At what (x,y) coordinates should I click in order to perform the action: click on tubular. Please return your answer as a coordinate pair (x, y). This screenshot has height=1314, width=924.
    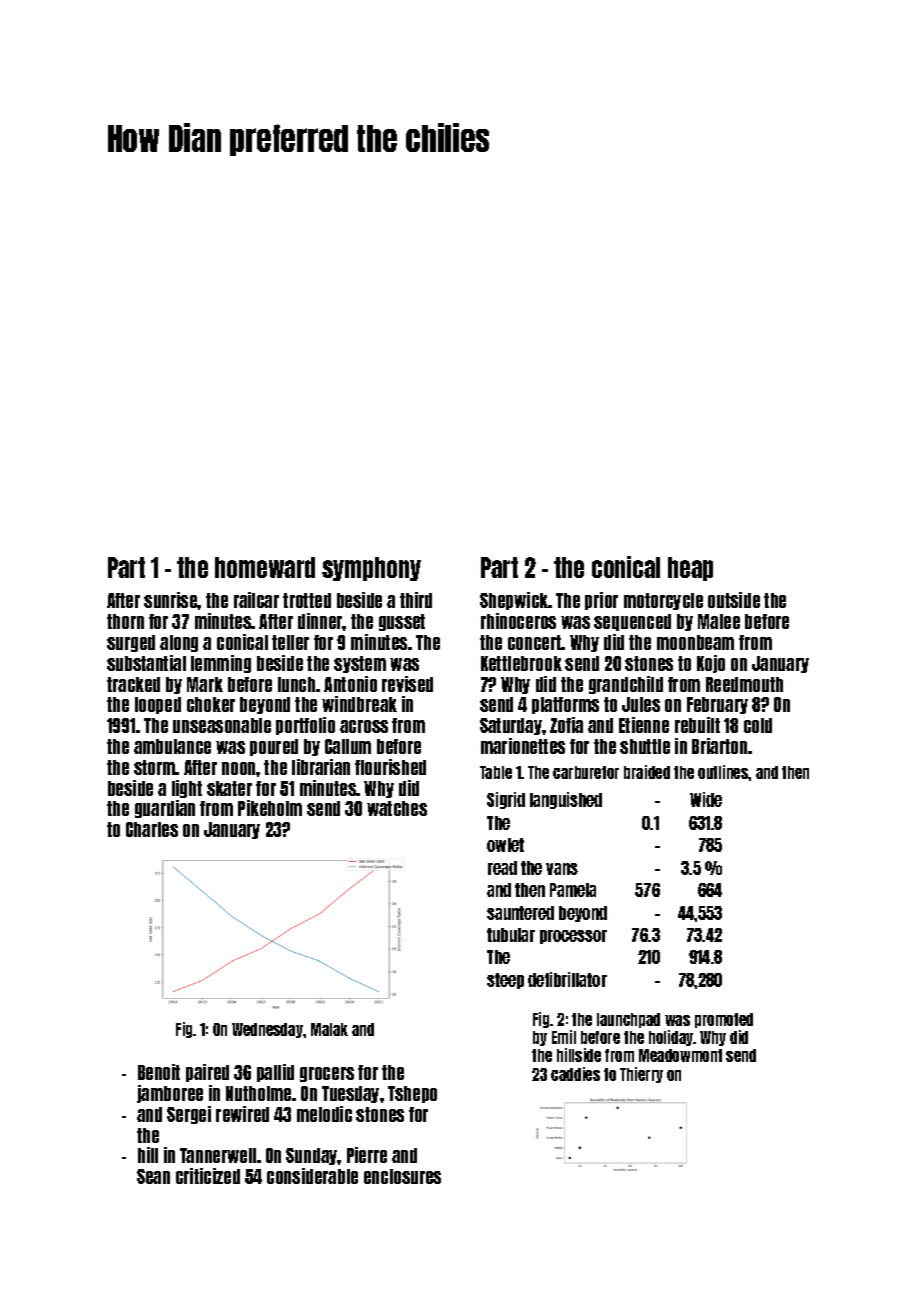
    Looking at the image, I should click on (511, 935).
